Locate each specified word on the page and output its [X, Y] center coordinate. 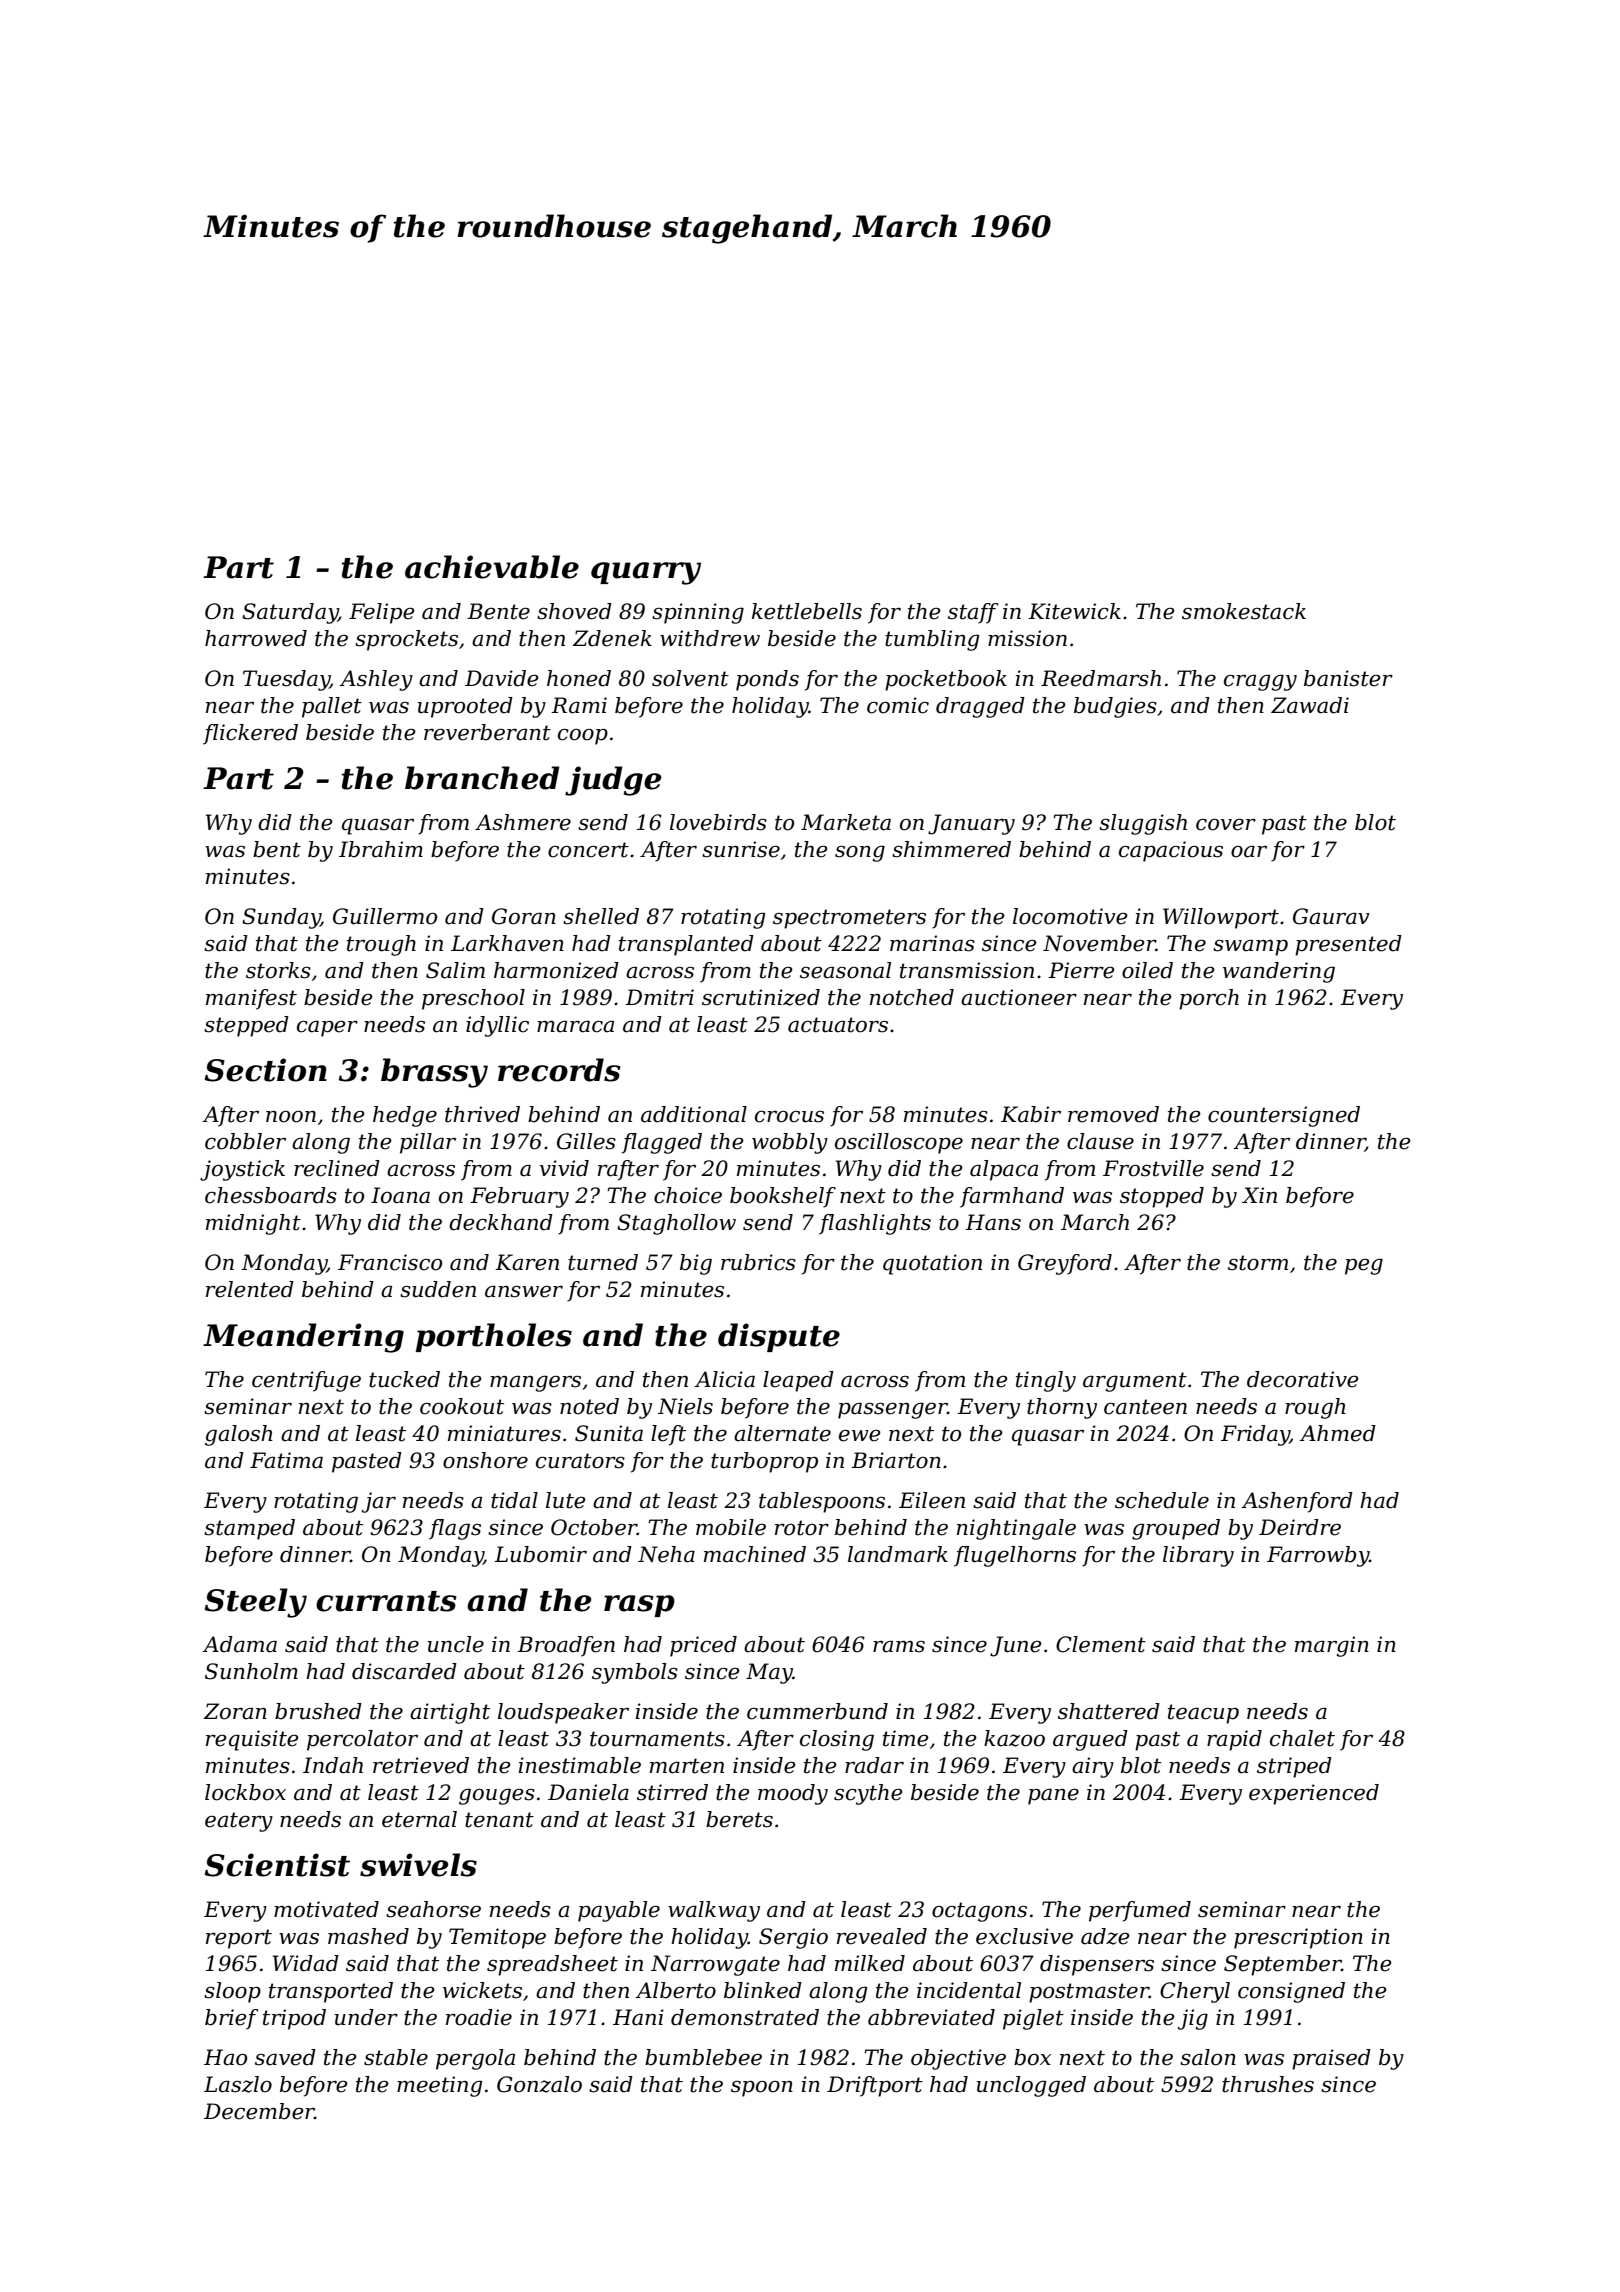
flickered [250, 734]
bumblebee [703, 2057]
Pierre [1081, 970]
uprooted [465, 707]
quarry [646, 573]
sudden [438, 1289]
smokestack [1244, 611]
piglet [1033, 2019]
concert [588, 850]
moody [793, 1794]
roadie [479, 2017]
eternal [419, 1819]
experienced [1314, 1794]
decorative [1303, 1379]
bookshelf [783, 1197]
